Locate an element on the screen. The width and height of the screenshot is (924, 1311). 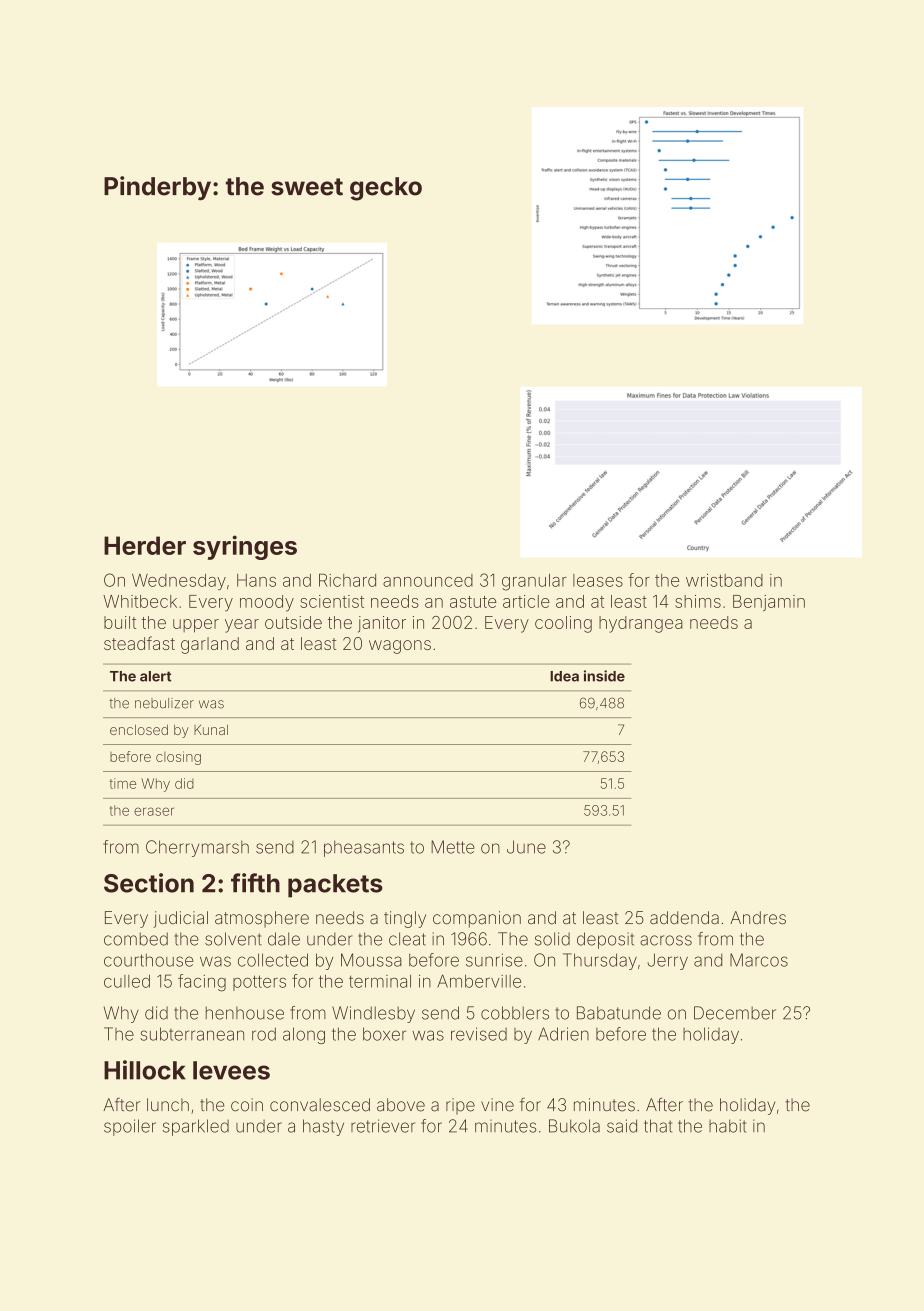
nebulizer is located at coordinates (164, 703).
